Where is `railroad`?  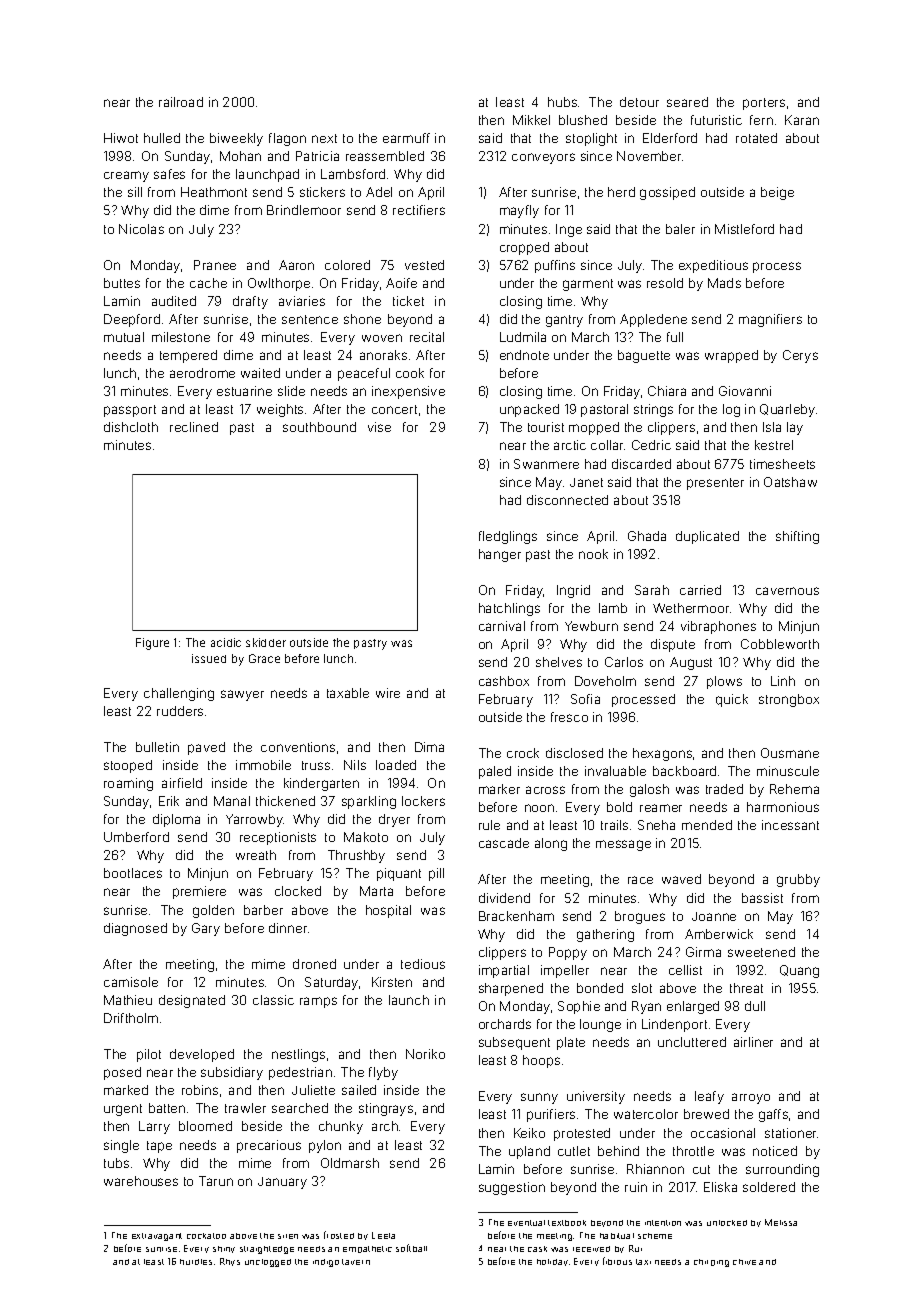
railroad is located at coordinates (181, 102).
